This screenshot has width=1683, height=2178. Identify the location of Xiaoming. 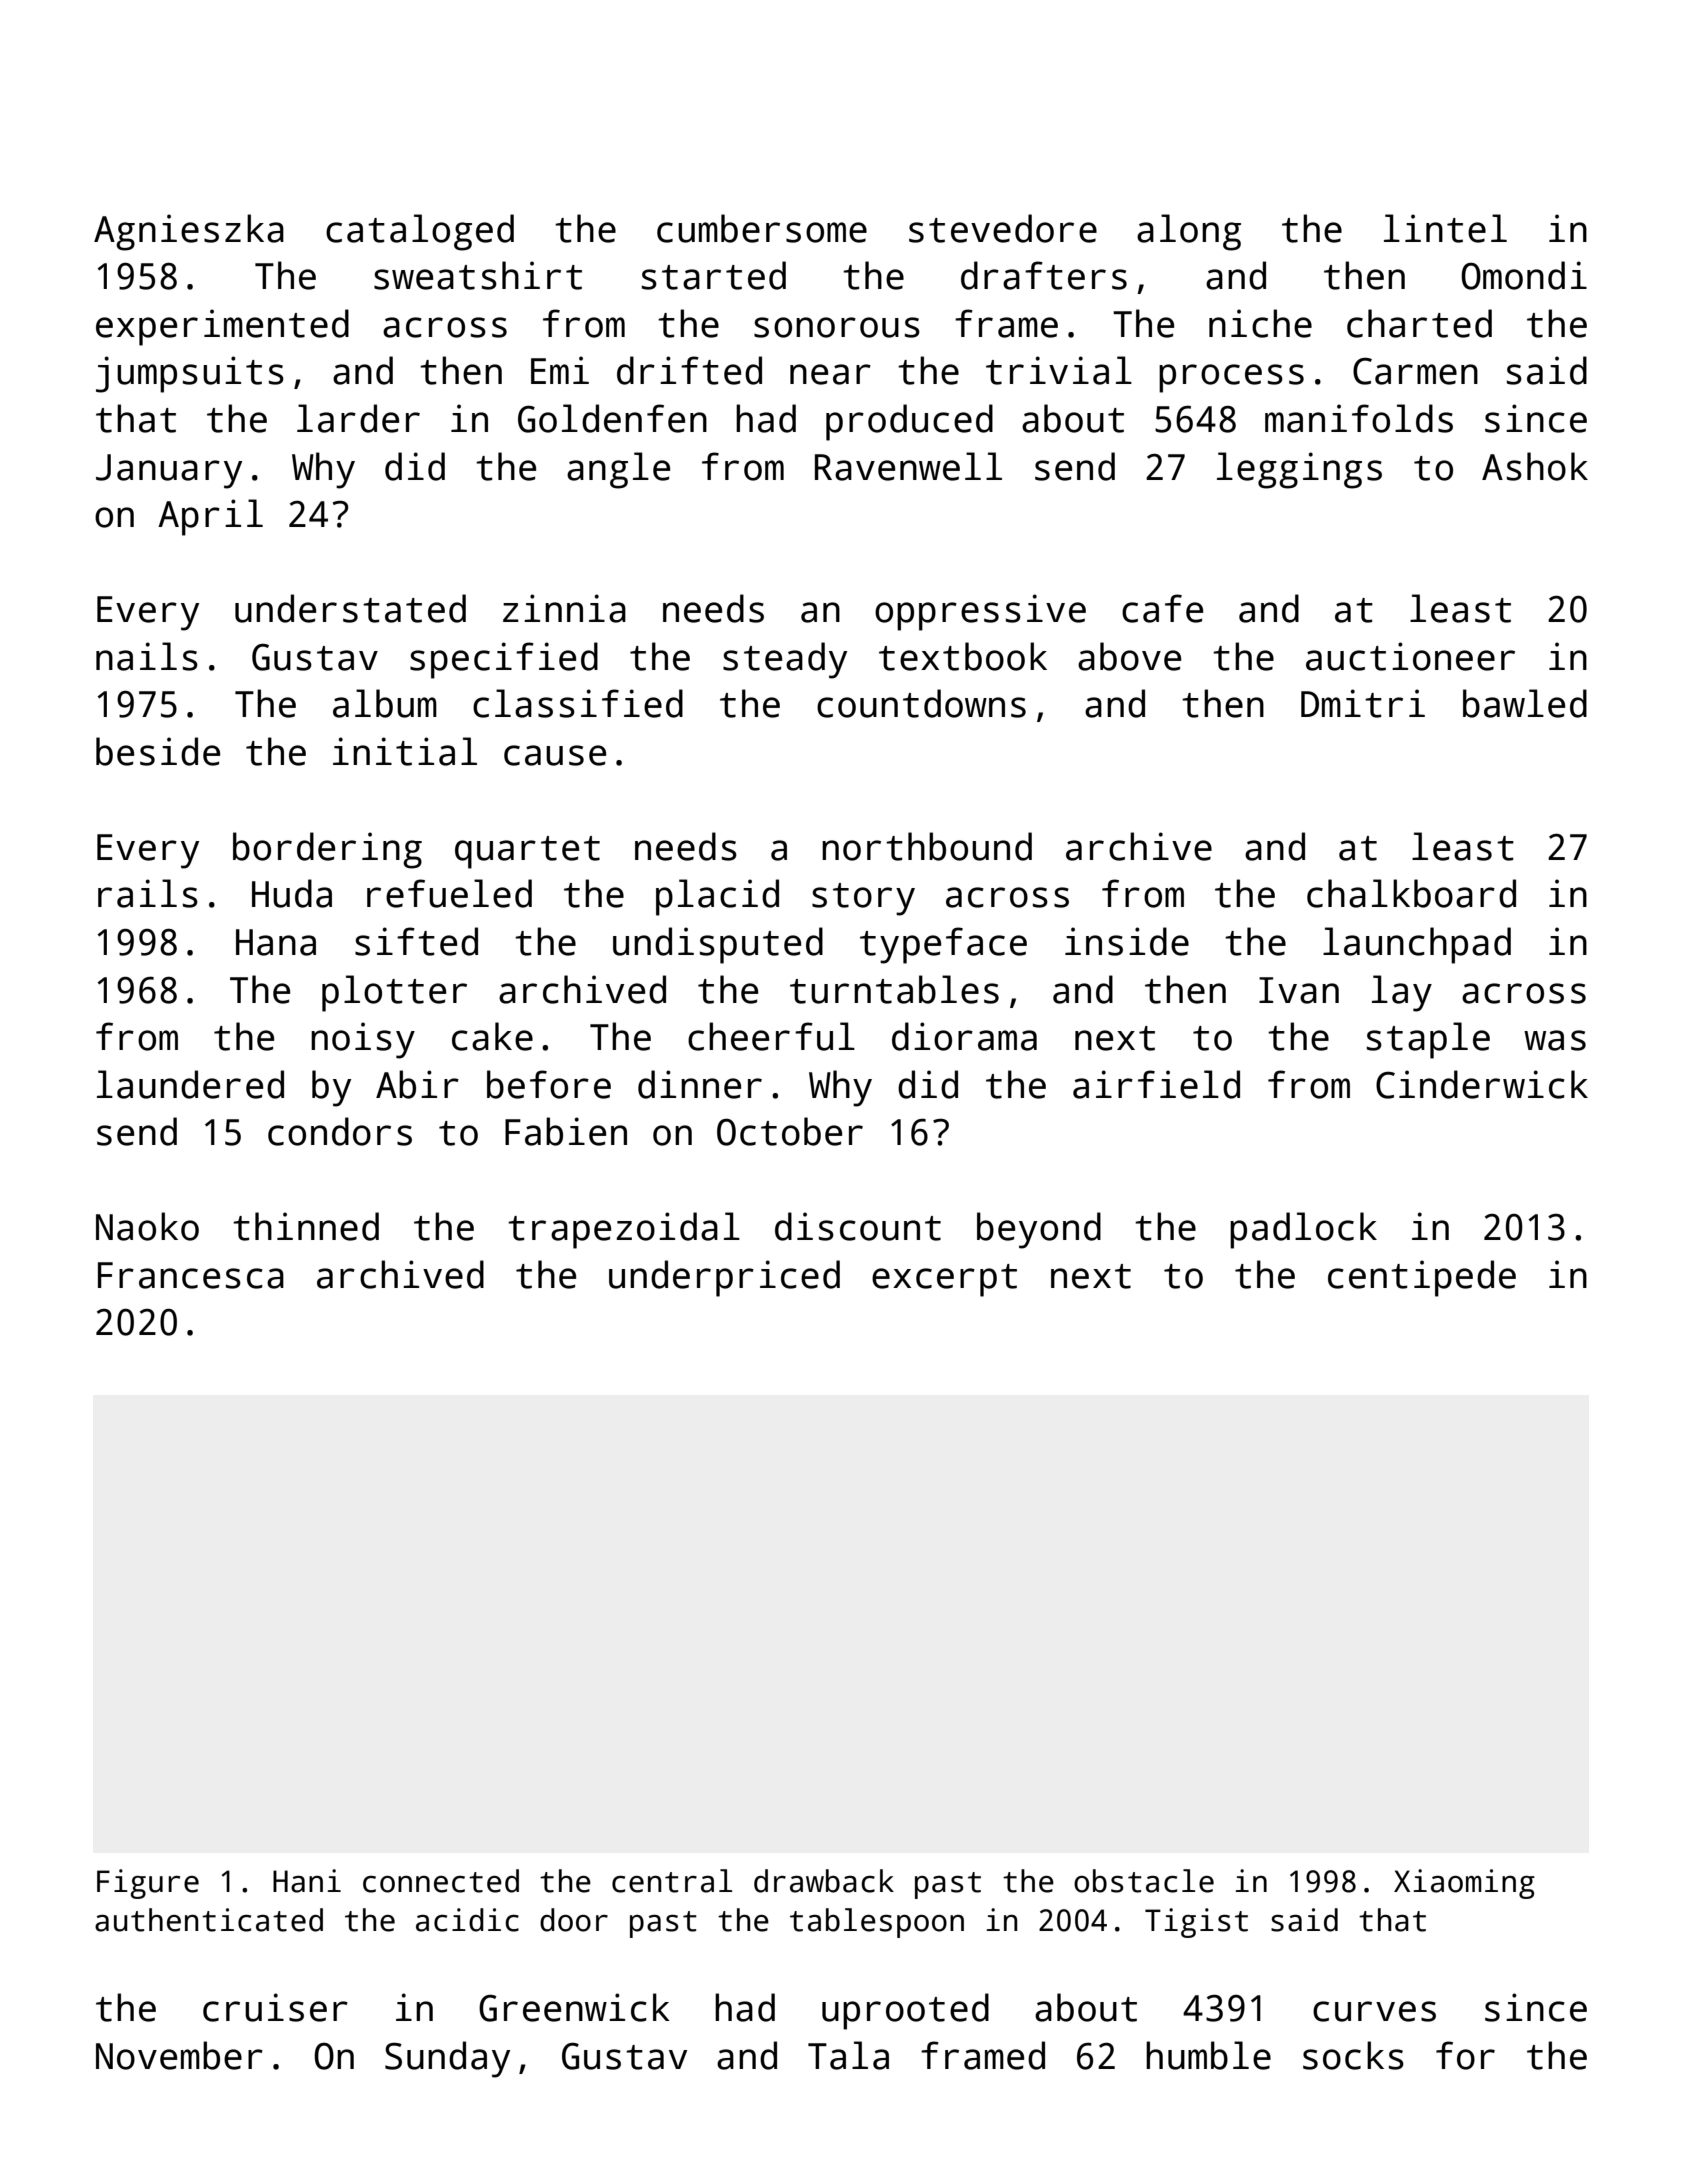
(1464, 1884).
